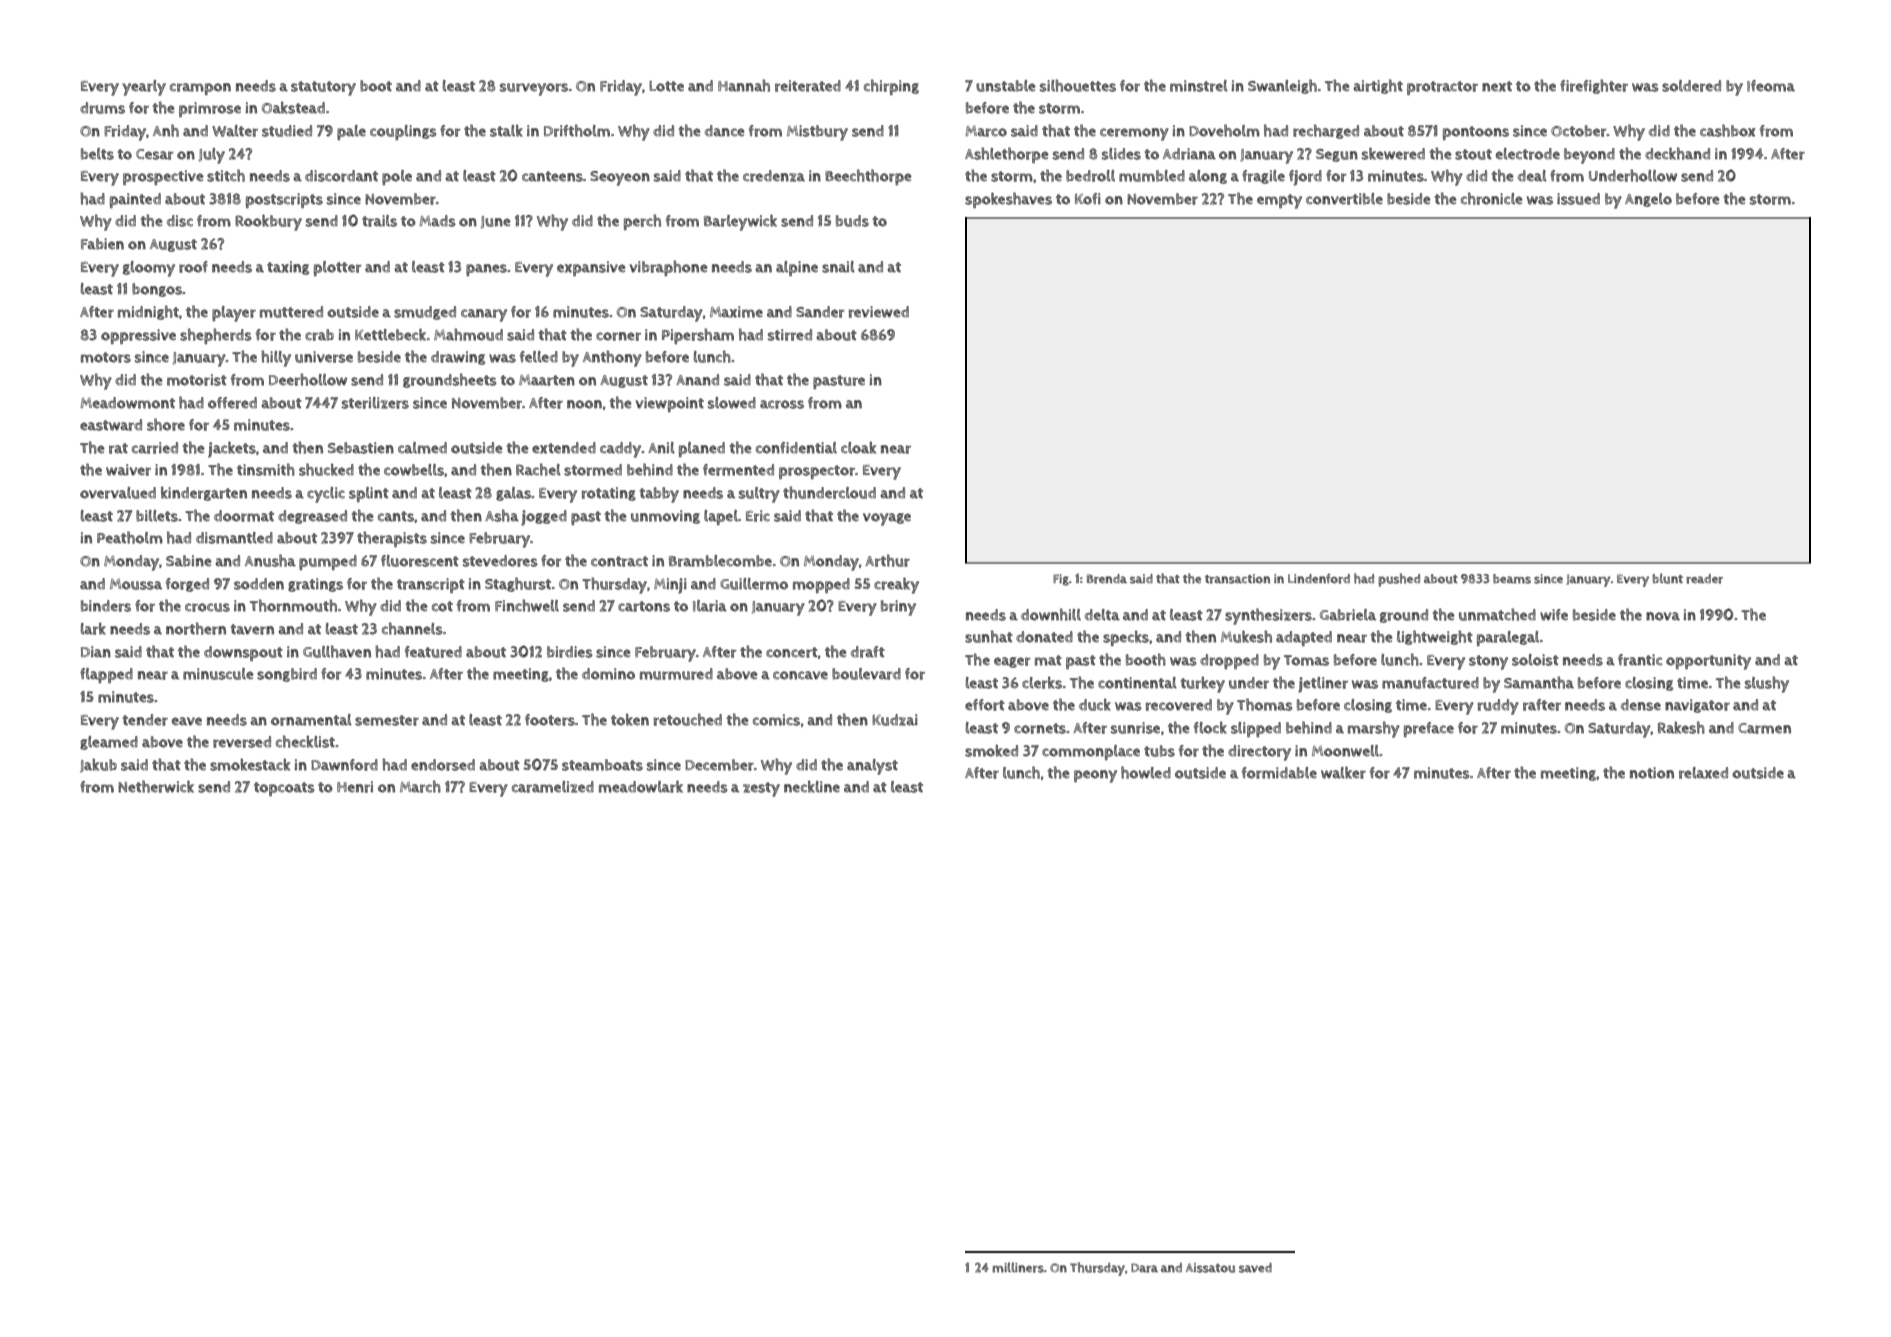 Image resolution: width=1891 pixels, height=1337 pixels. Describe the element at coordinates (197, 380) in the document. I see `motorist` at that location.
